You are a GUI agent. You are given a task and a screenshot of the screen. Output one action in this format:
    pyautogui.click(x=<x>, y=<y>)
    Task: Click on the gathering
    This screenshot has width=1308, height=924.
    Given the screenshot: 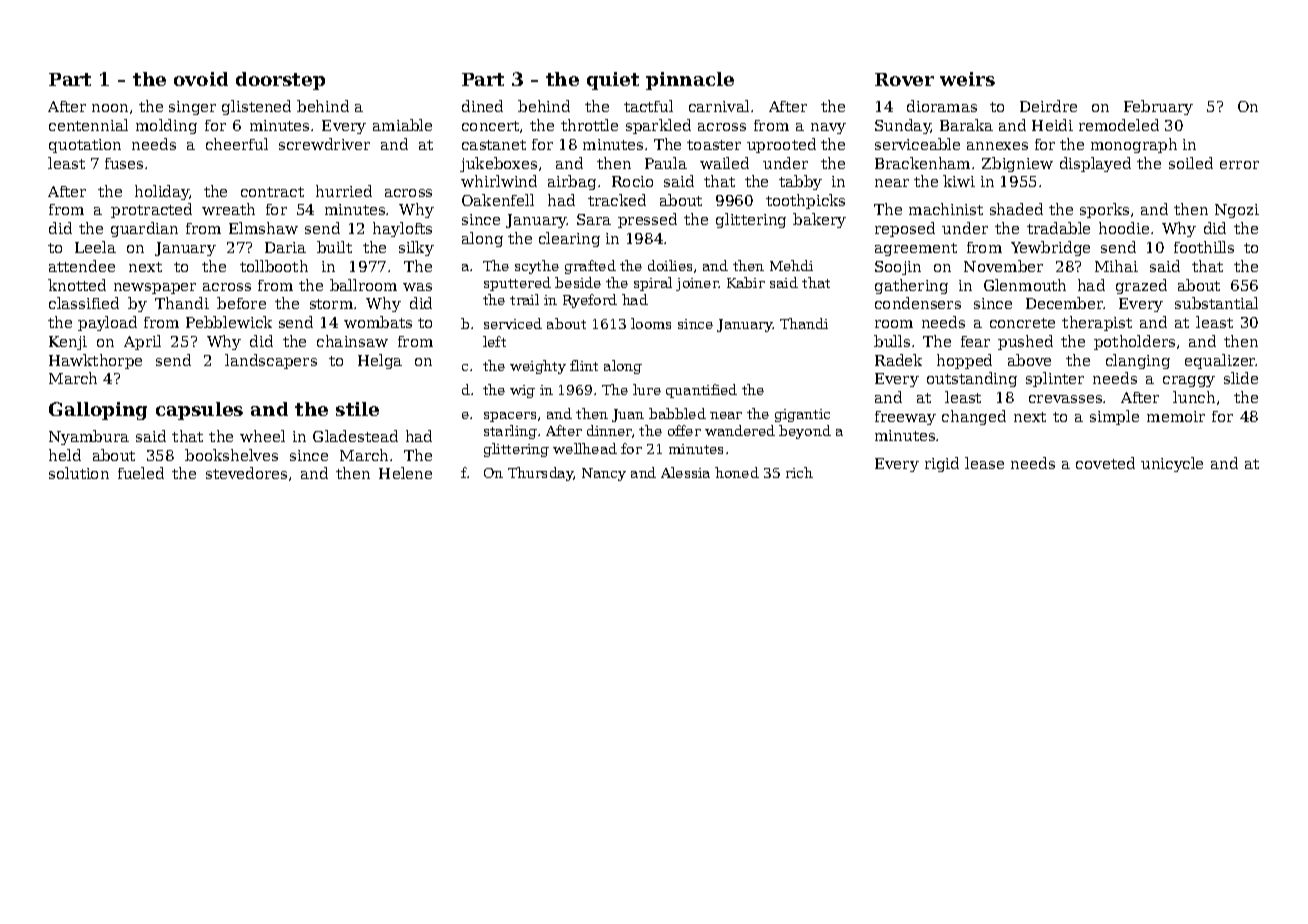 What is the action you would take?
    pyautogui.click(x=911, y=286)
